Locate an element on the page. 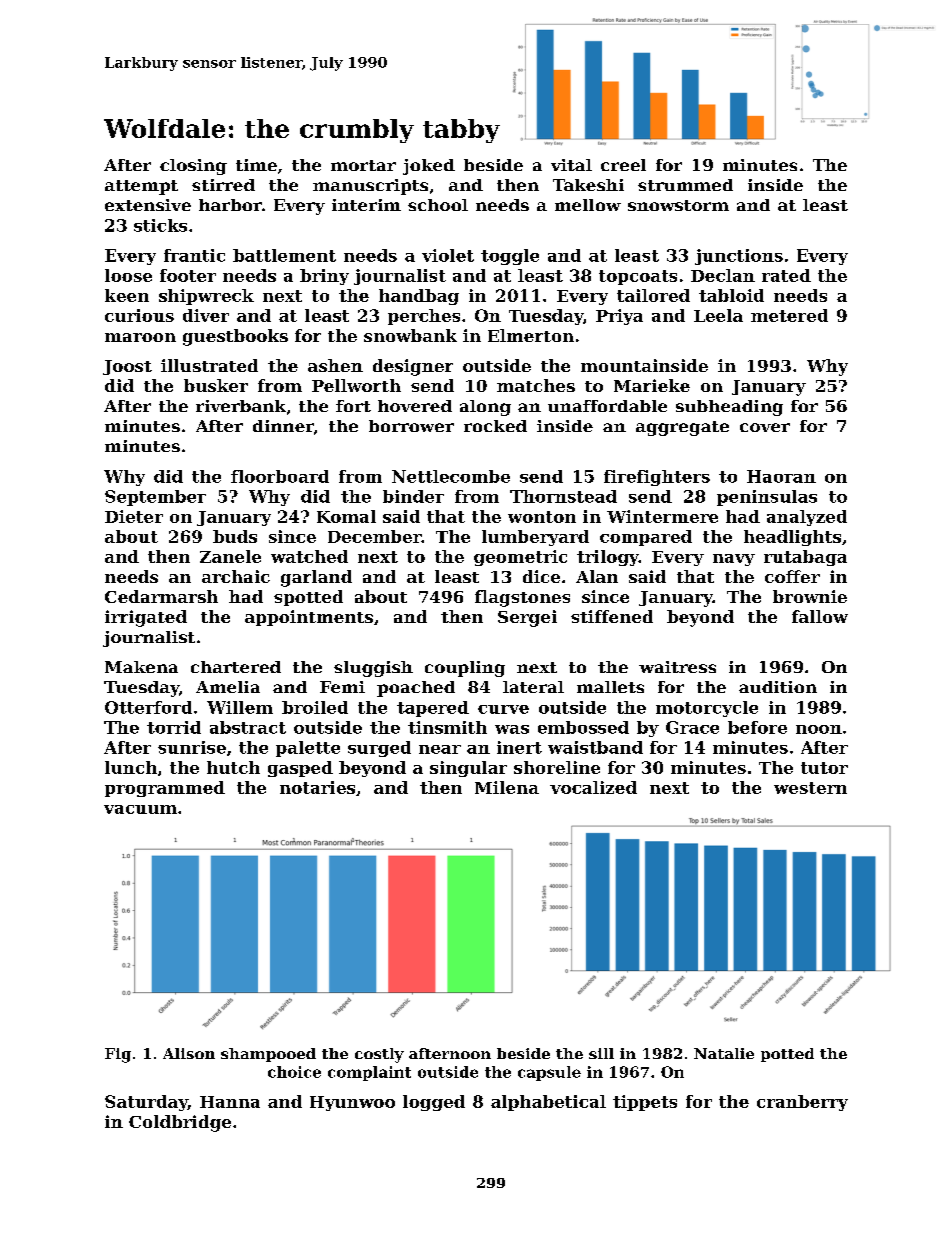  along is located at coordinates (485, 408).
